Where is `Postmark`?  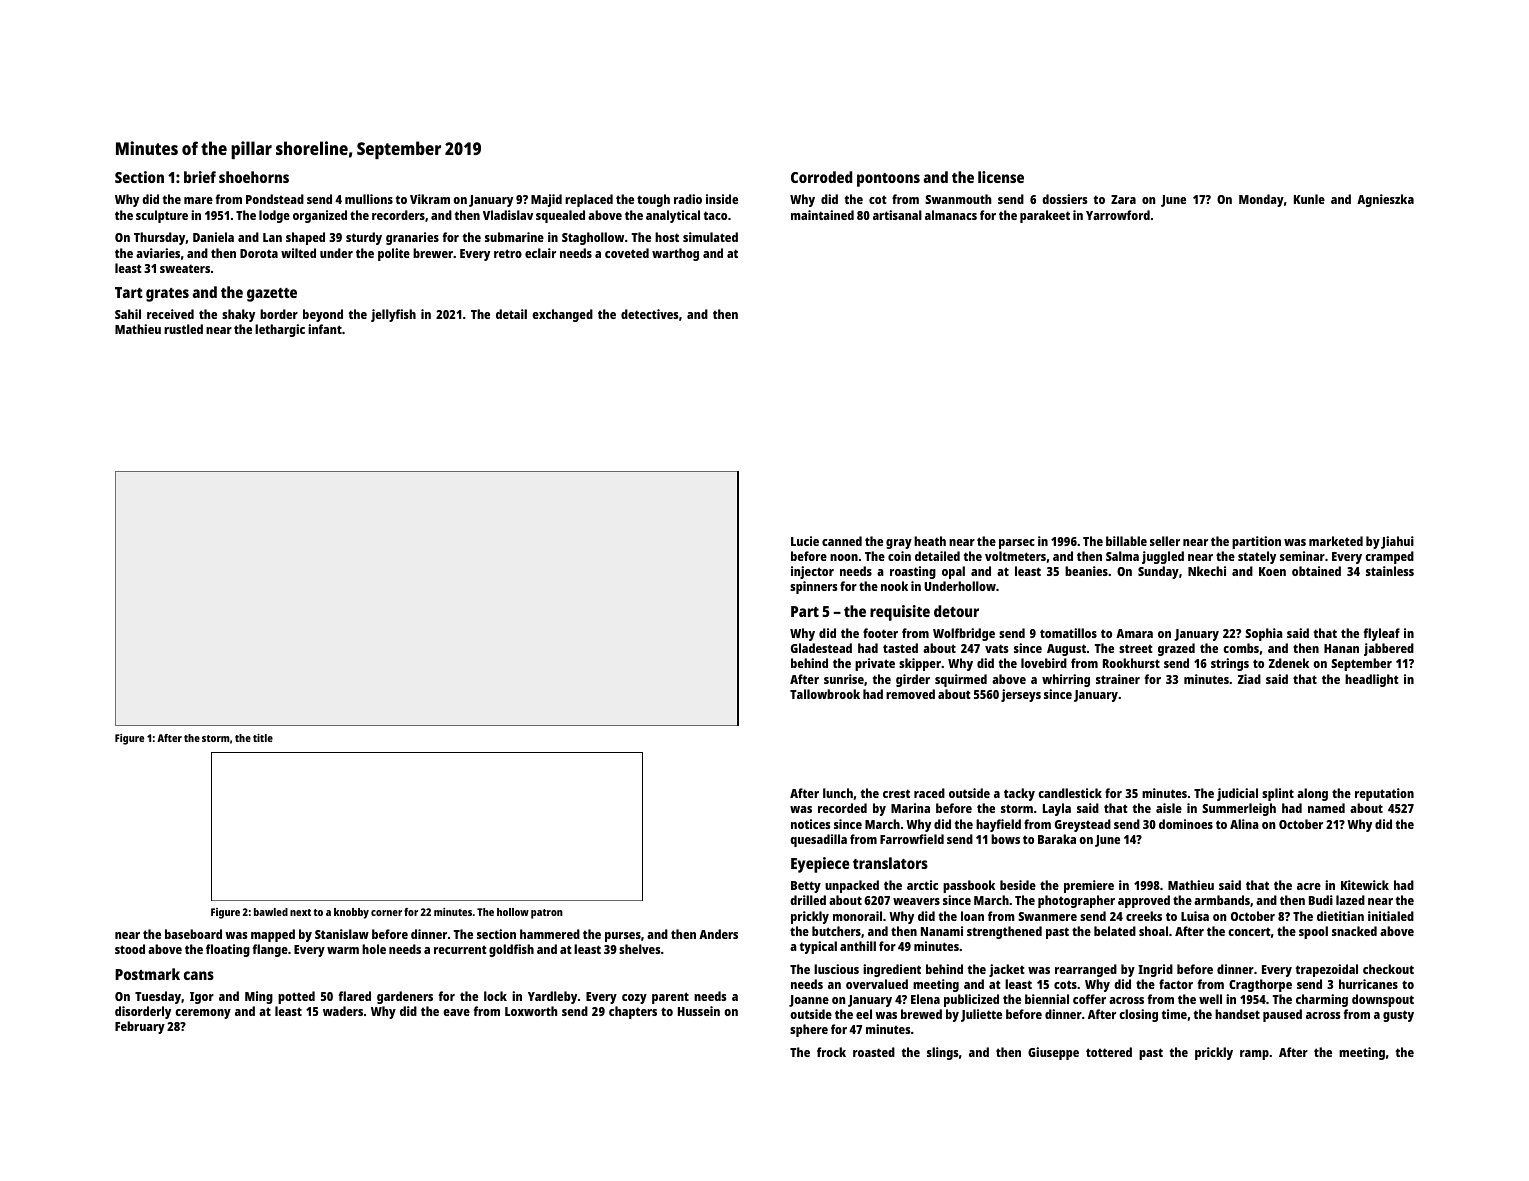
Postmark is located at coordinates (147, 974).
